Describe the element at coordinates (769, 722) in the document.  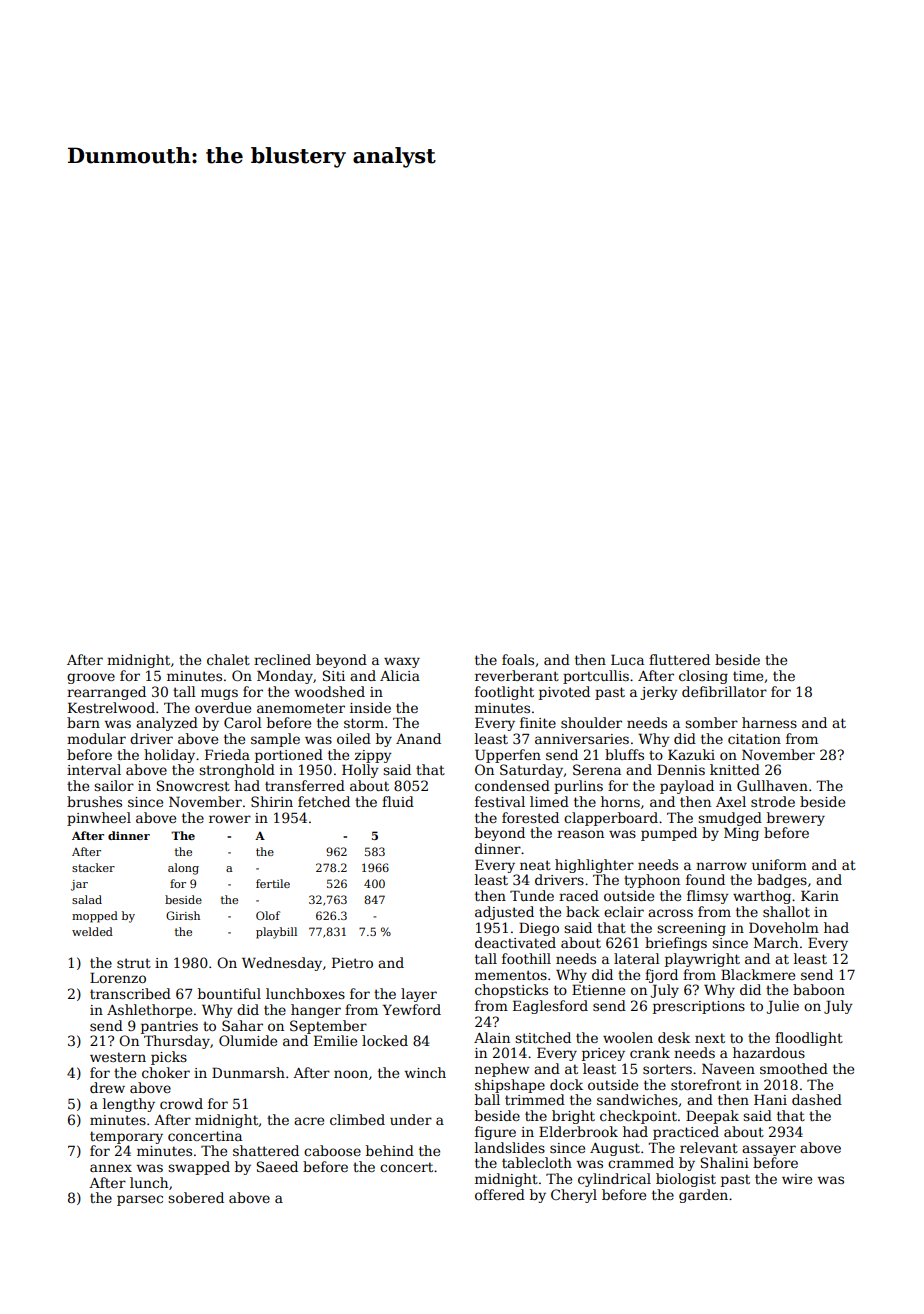
I see `harness` at that location.
